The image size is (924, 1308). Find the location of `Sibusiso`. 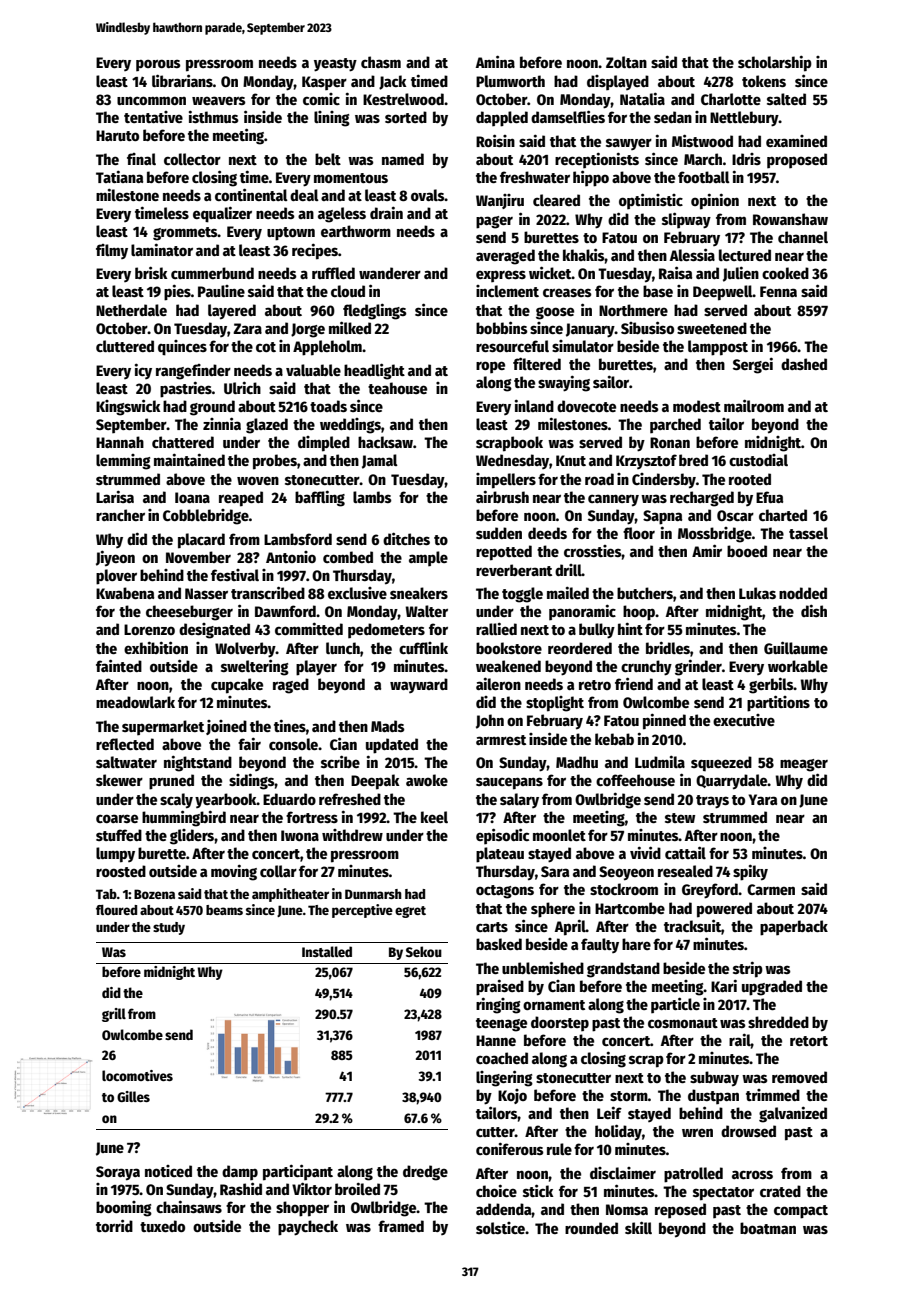

Sibusiso is located at coordinates (647, 327).
